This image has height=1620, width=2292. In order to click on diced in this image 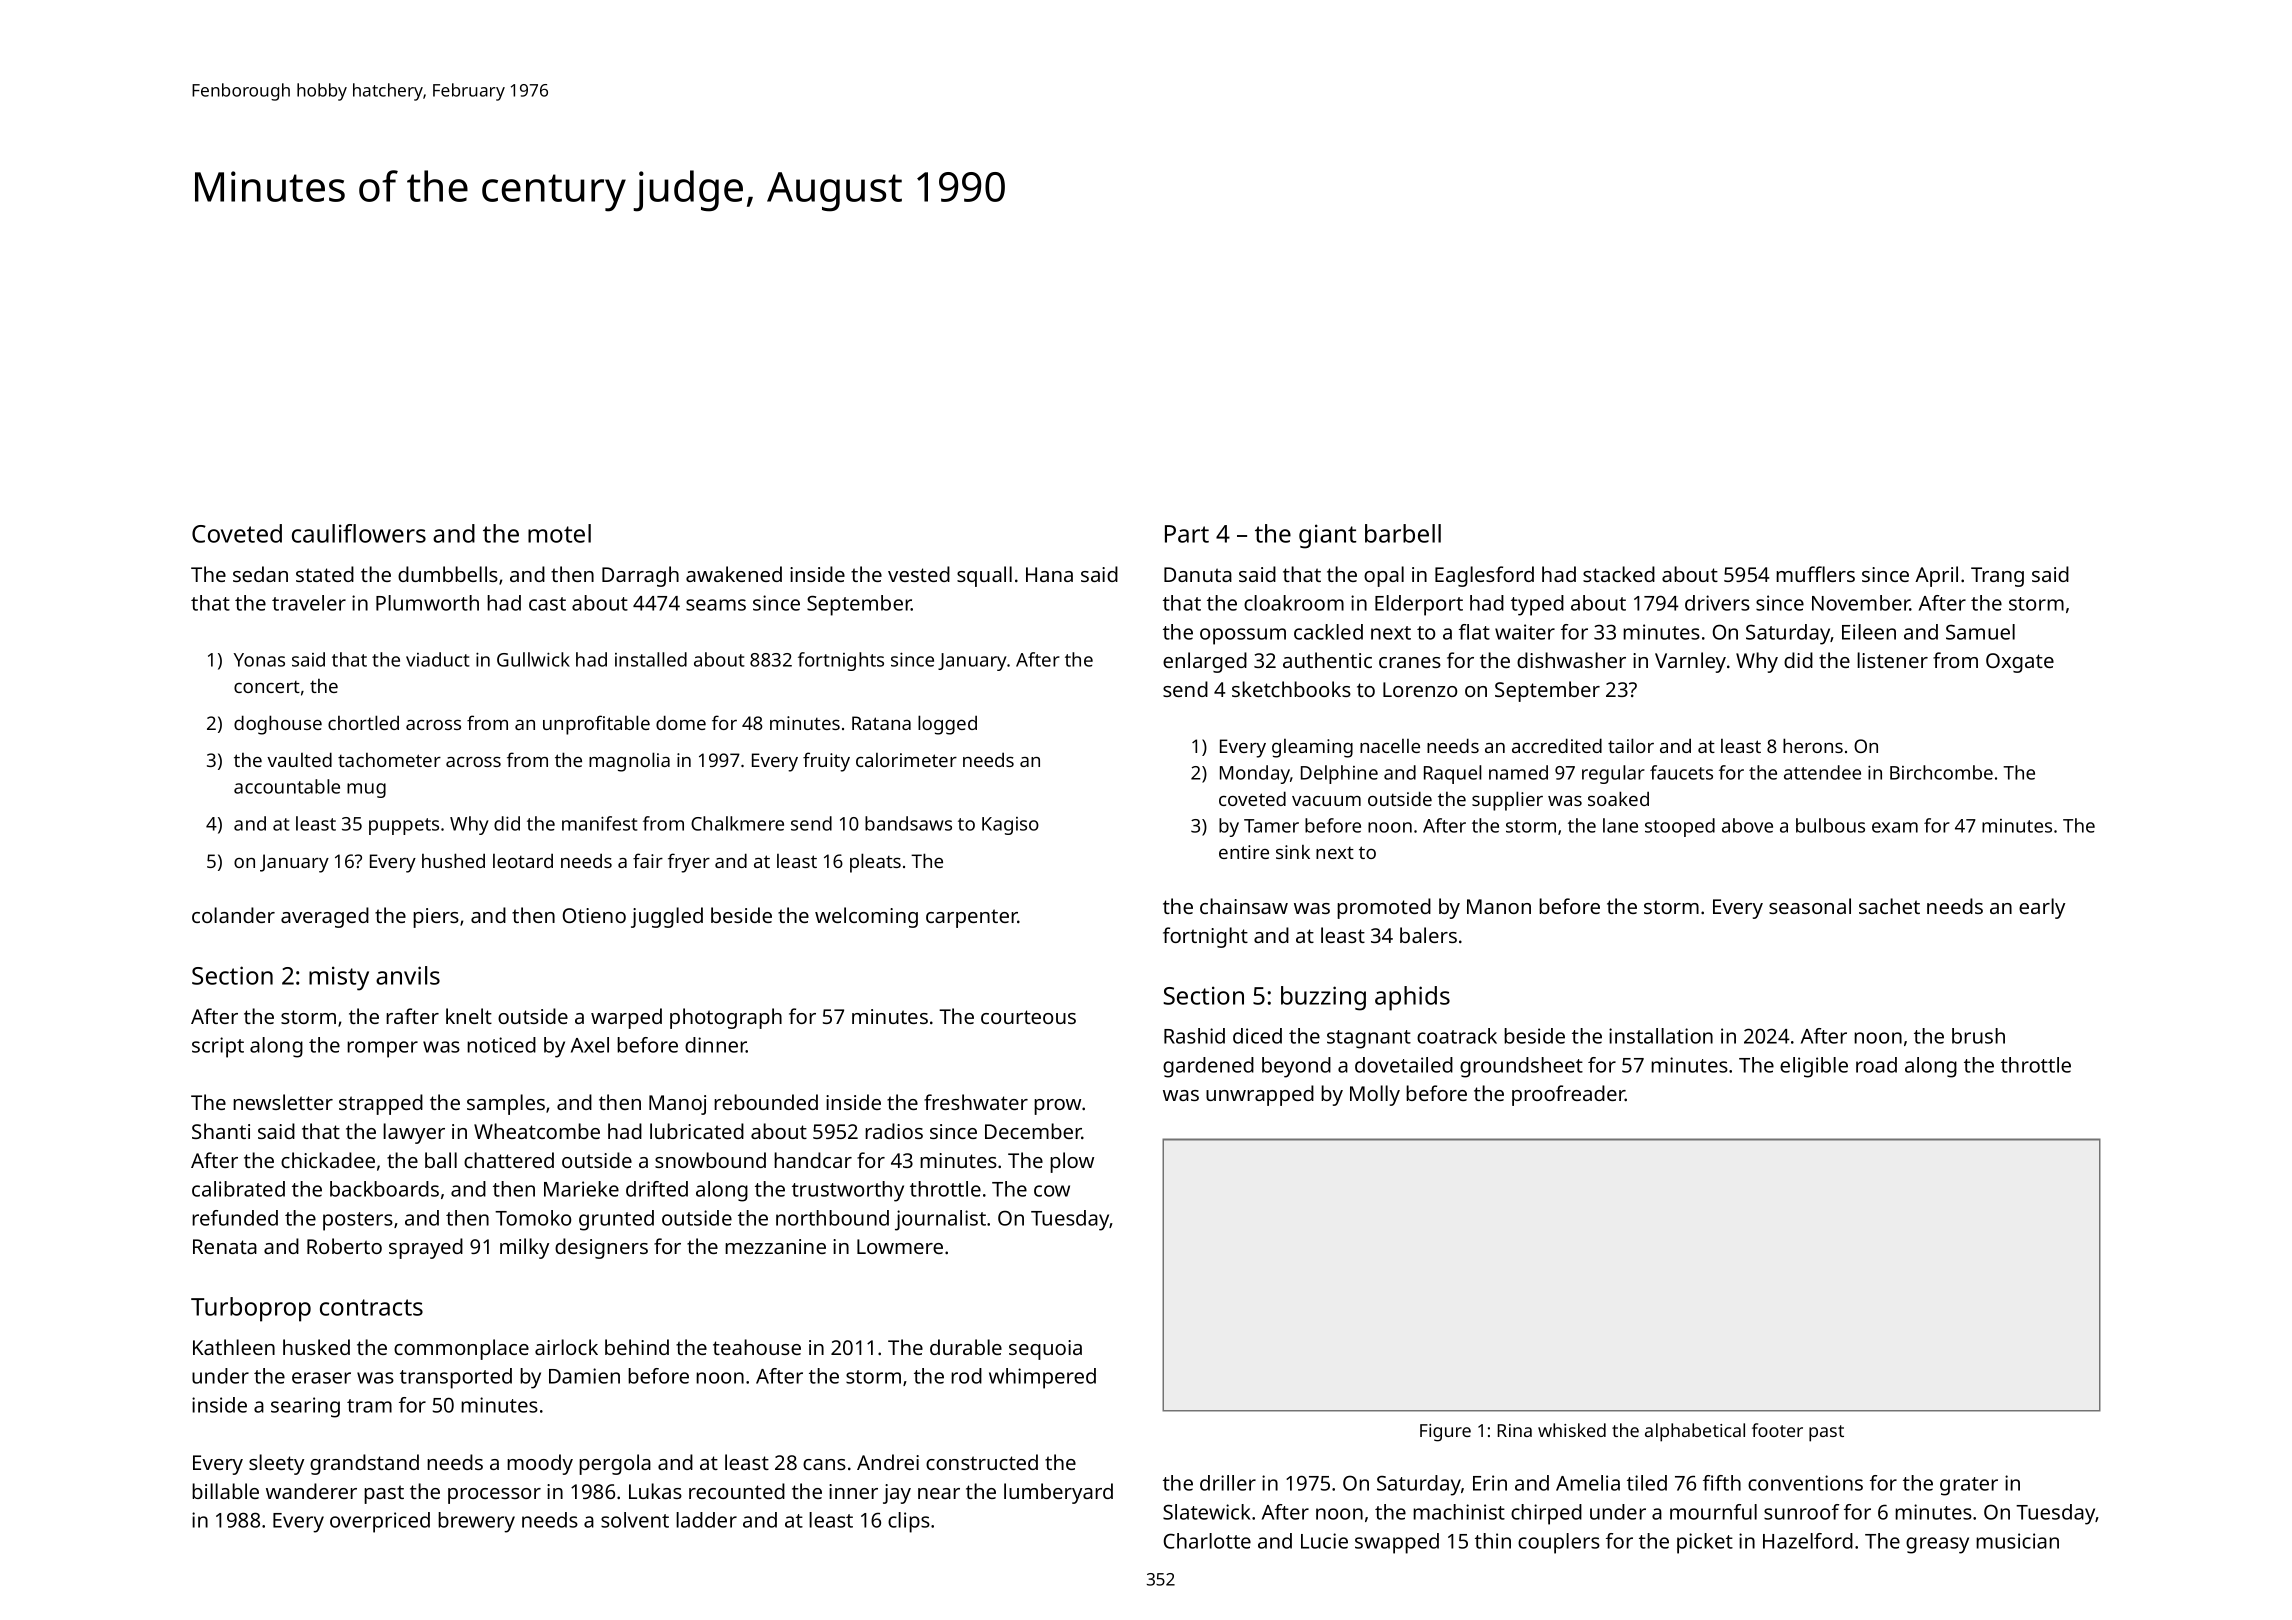, I will do `click(1257, 1036)`.
